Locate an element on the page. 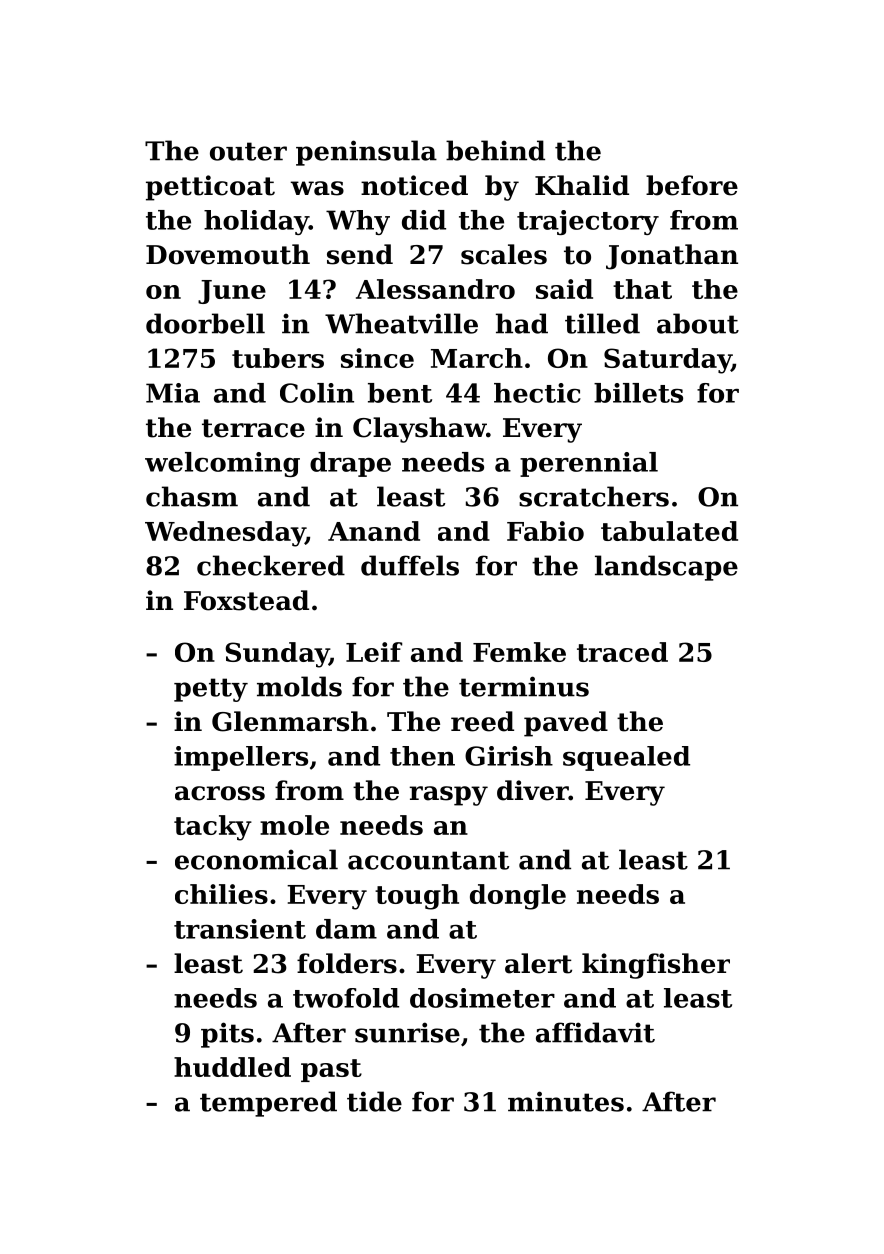  before is located at coordinates (692, 185).
